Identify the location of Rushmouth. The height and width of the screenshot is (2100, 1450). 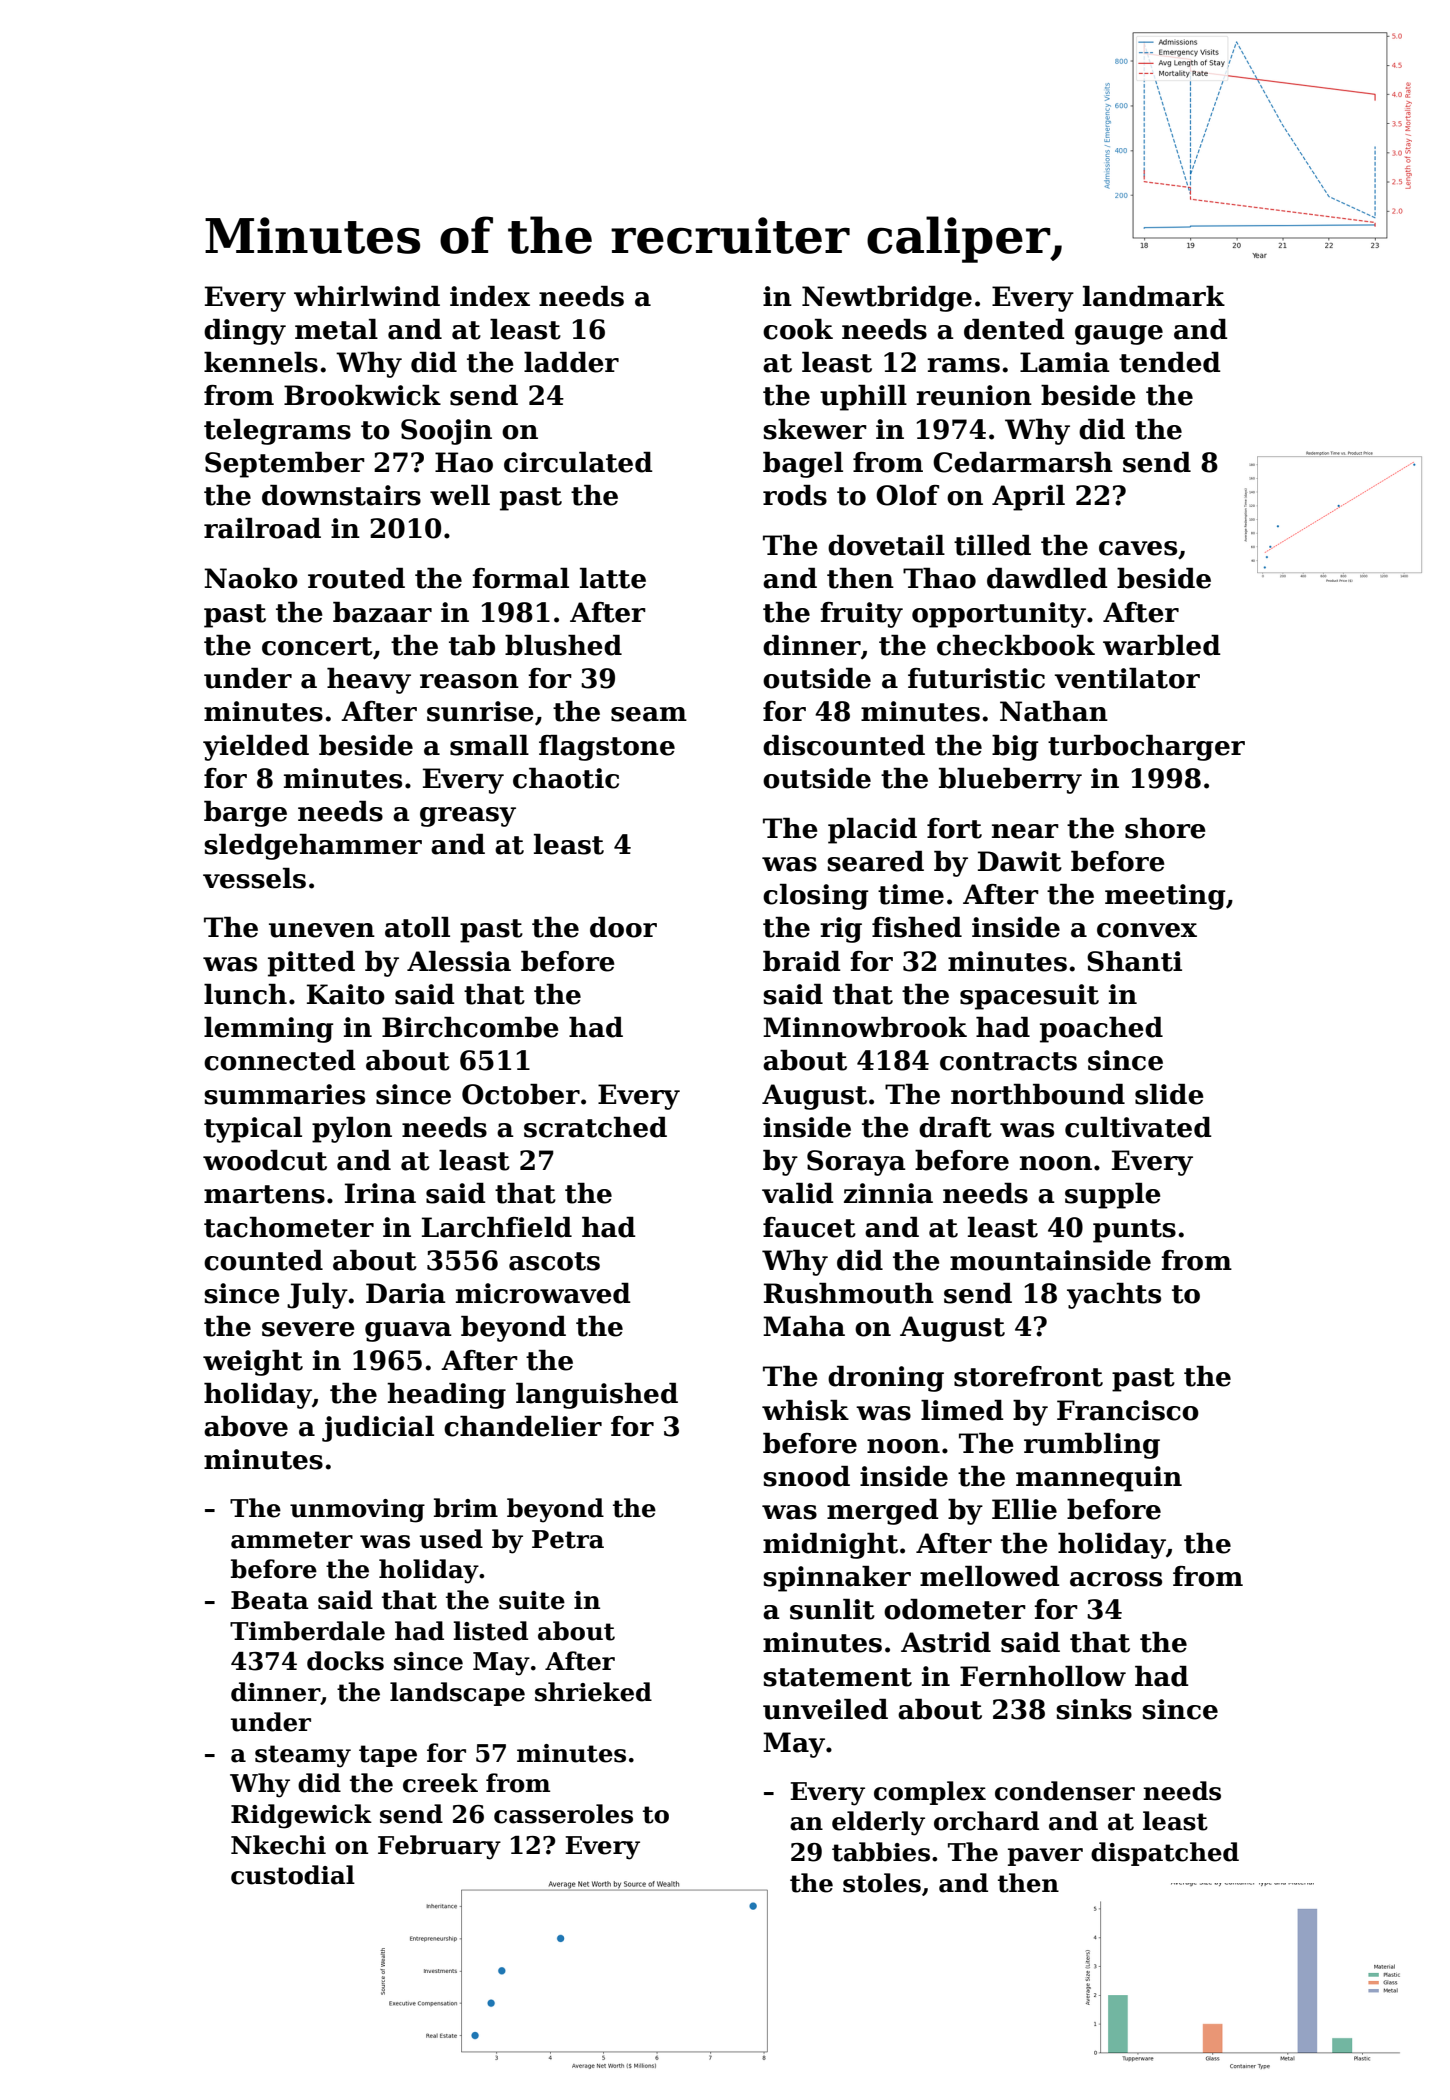
(849, 1293).
